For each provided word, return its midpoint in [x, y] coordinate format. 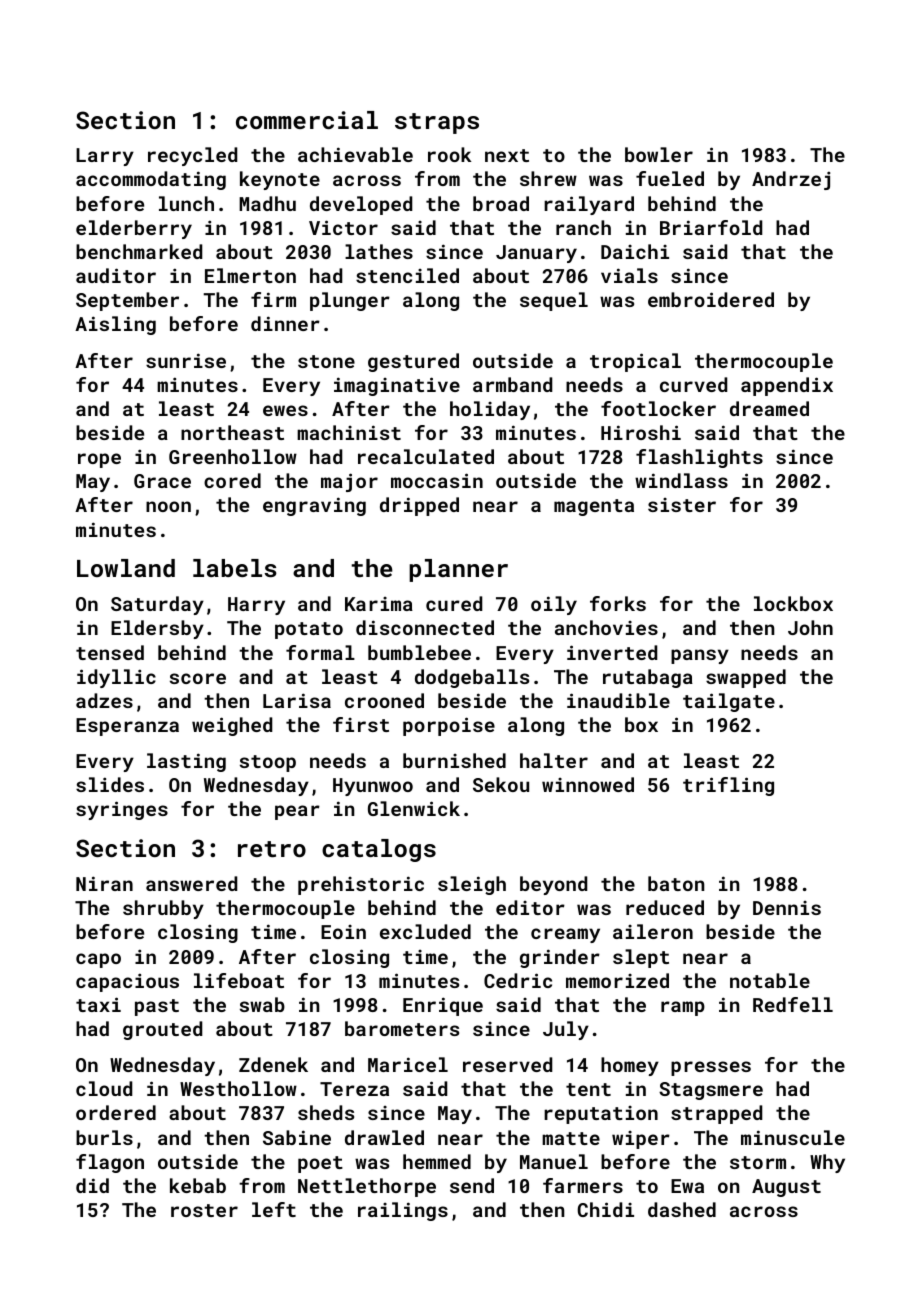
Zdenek [273, 1064]
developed [361, 205]
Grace [162, 481]
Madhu [267, 203]
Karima [379, 604]
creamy [565, 935]
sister [682, 505]
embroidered [711, 299]
